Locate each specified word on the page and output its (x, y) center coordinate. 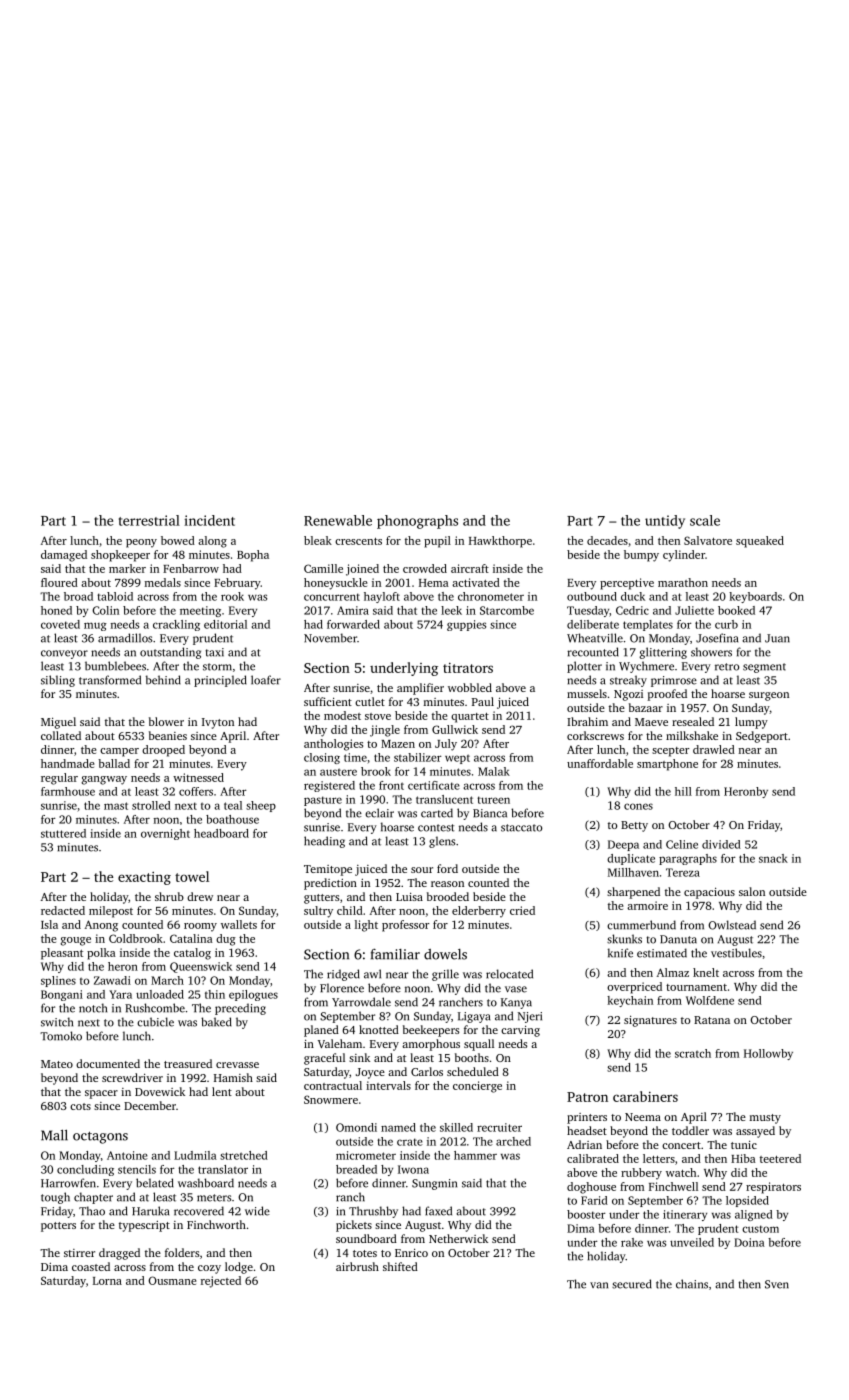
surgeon (769, 696)
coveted (60, 624)
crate (410, 1142)
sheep (261, 806)
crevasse (237, 1065)
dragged (119, 1254)
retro (727, 667)
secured (632, 1284)
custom (760, 1229)
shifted (400, 1266)
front (391, 785)
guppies (466, 625)
